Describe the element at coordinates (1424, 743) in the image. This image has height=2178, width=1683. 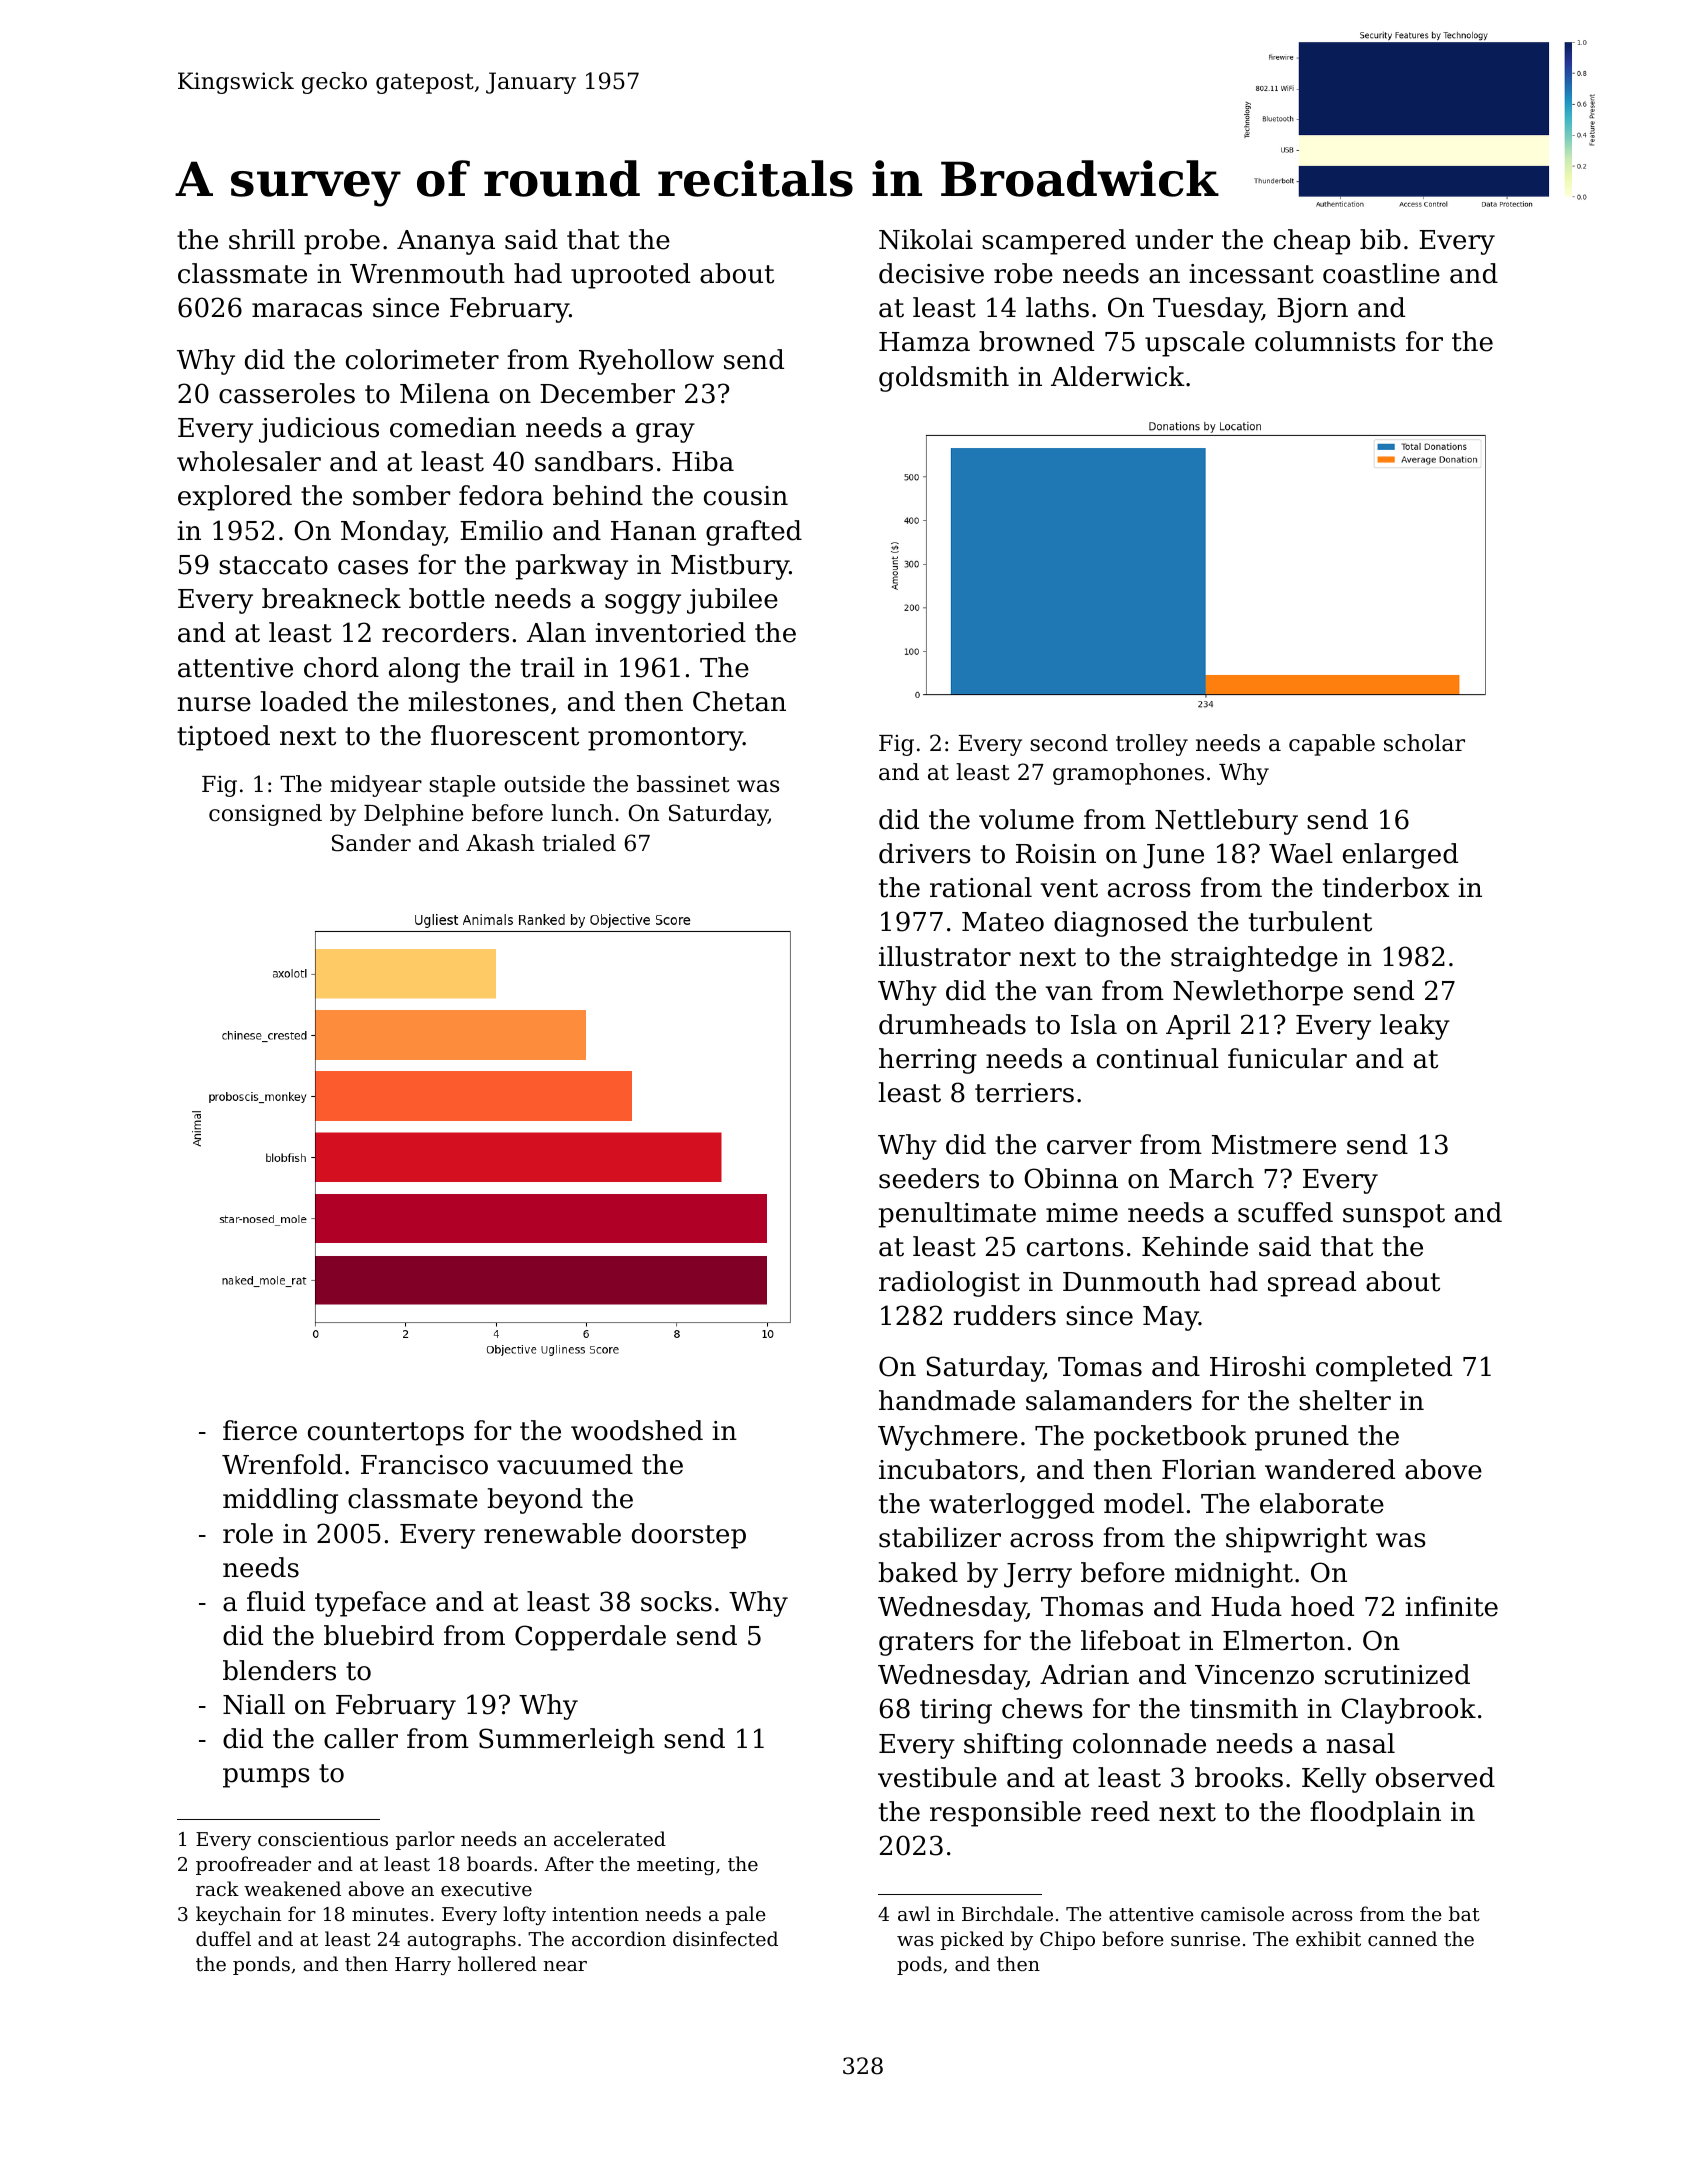
I see `scholar` at that location.
